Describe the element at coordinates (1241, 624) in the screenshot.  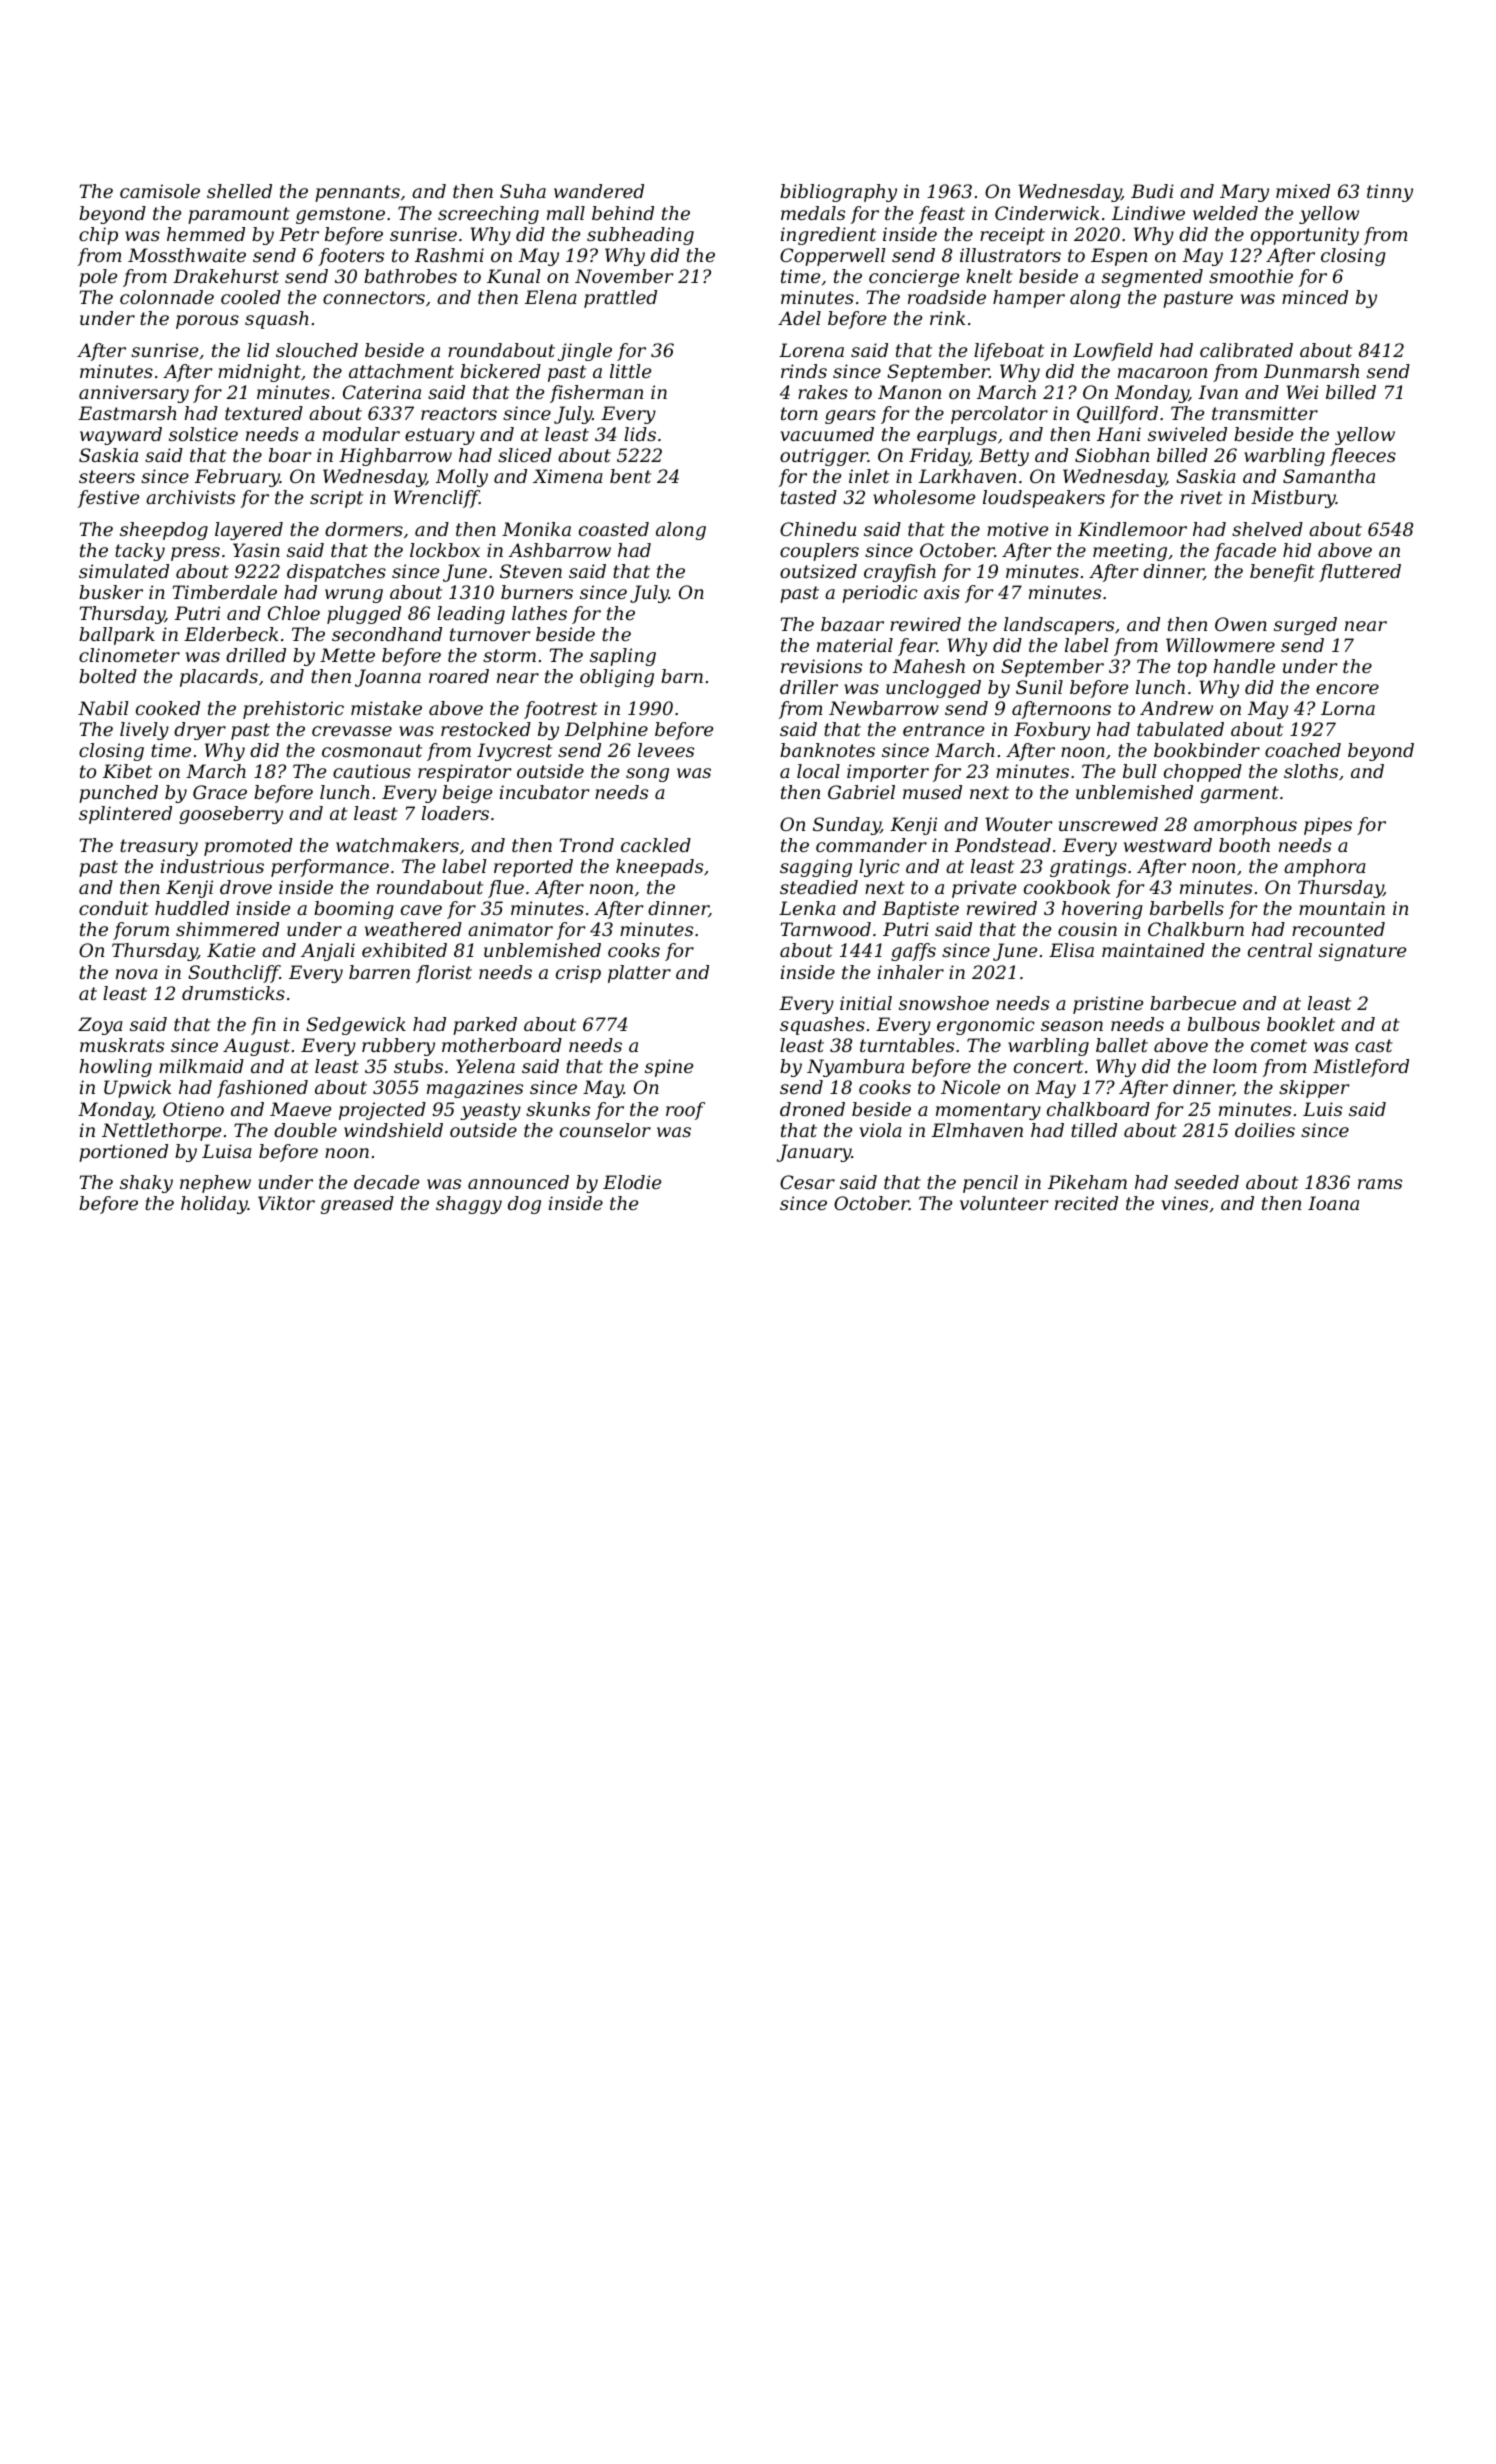
I see `Owen` at that location.
